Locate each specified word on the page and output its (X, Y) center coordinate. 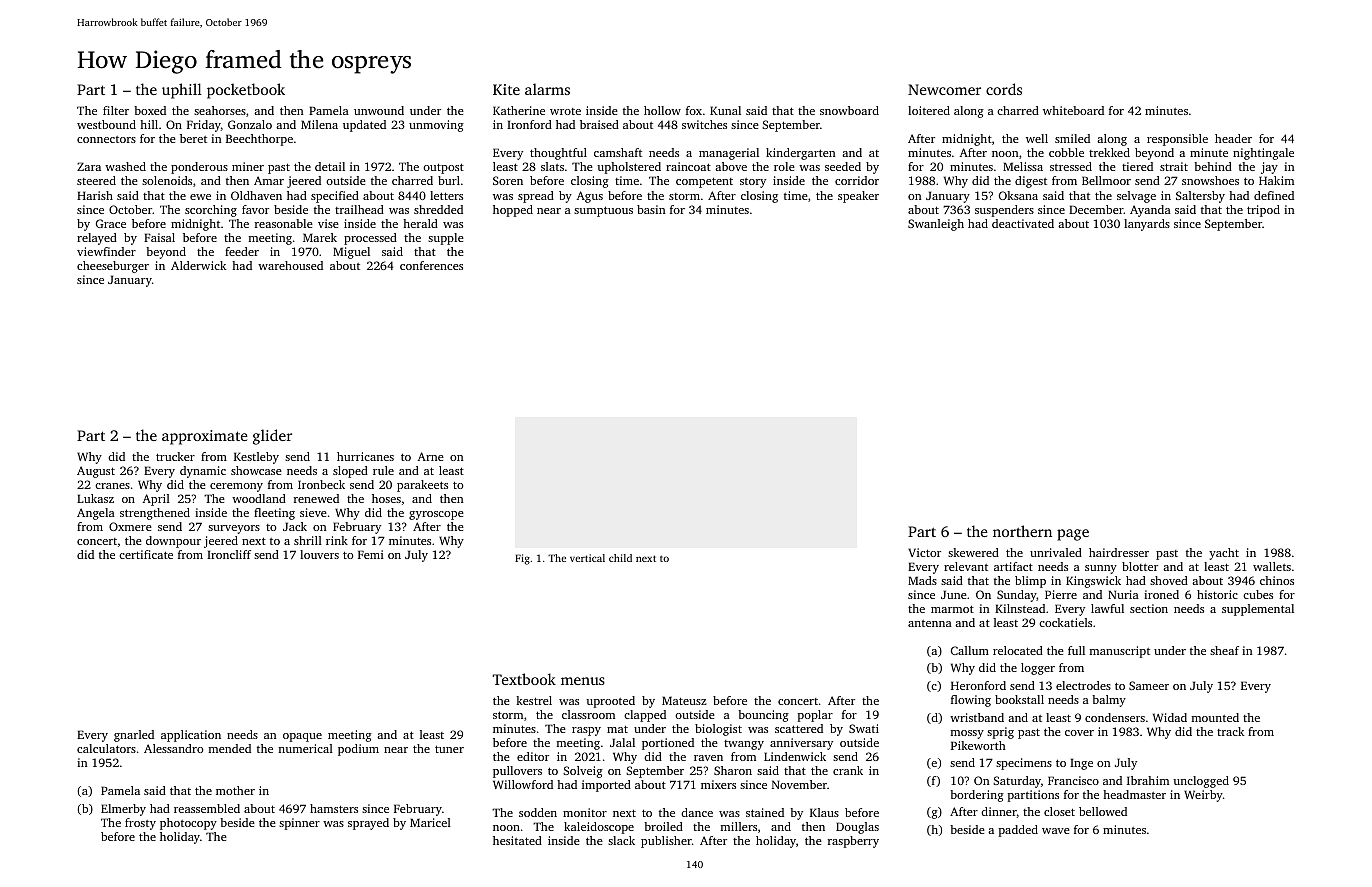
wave (1056, 831)
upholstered (629, 168)
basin (651, 209)
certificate (146, 554)
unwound (379, 110)
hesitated (517, 840)
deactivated (1023, 223)
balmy (1109, 701)
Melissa (1023, 166)
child (620, 558)
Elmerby (123, 810)
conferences (431, 265)
